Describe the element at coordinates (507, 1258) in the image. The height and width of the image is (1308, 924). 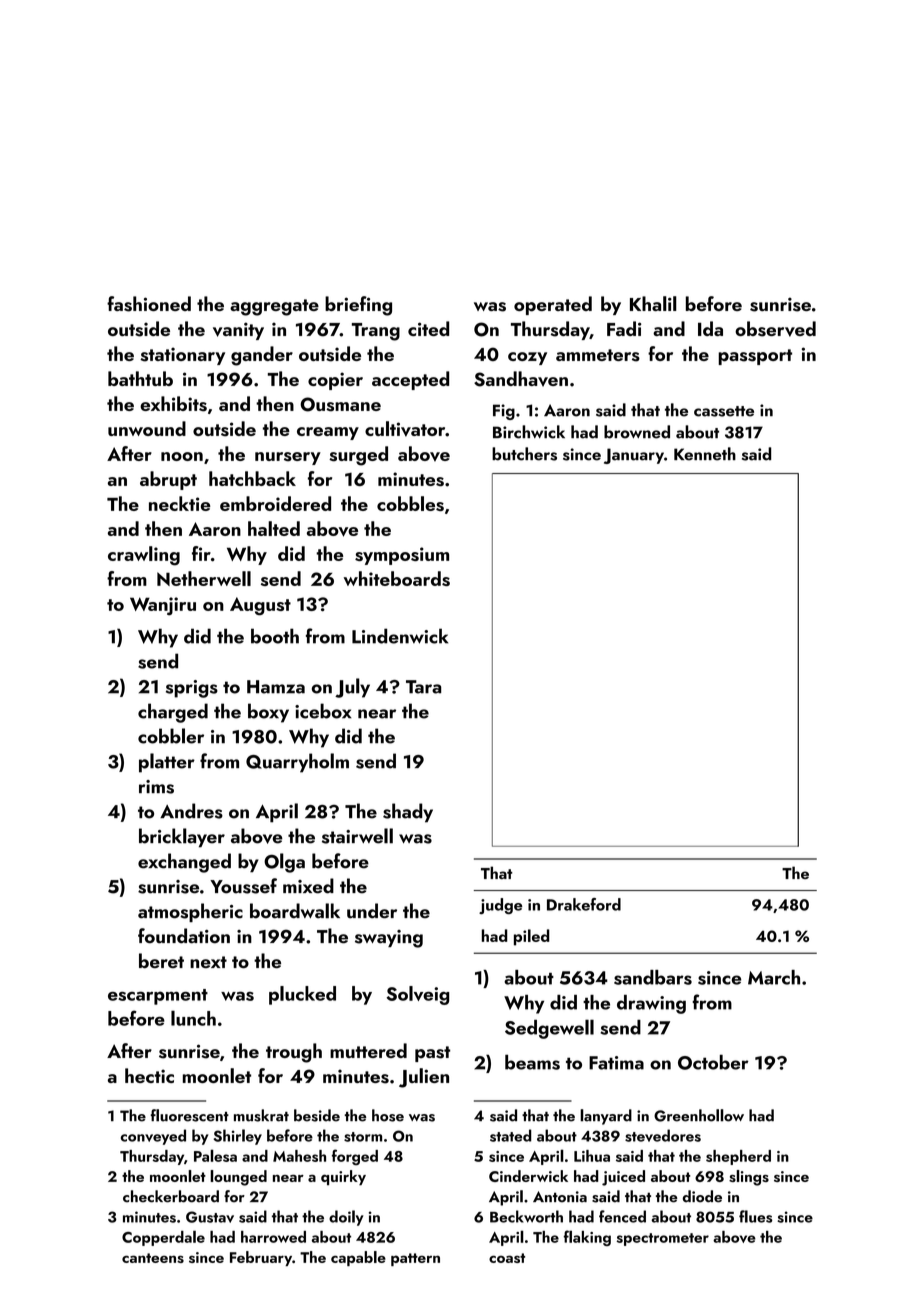
I see `coast` at that location.
